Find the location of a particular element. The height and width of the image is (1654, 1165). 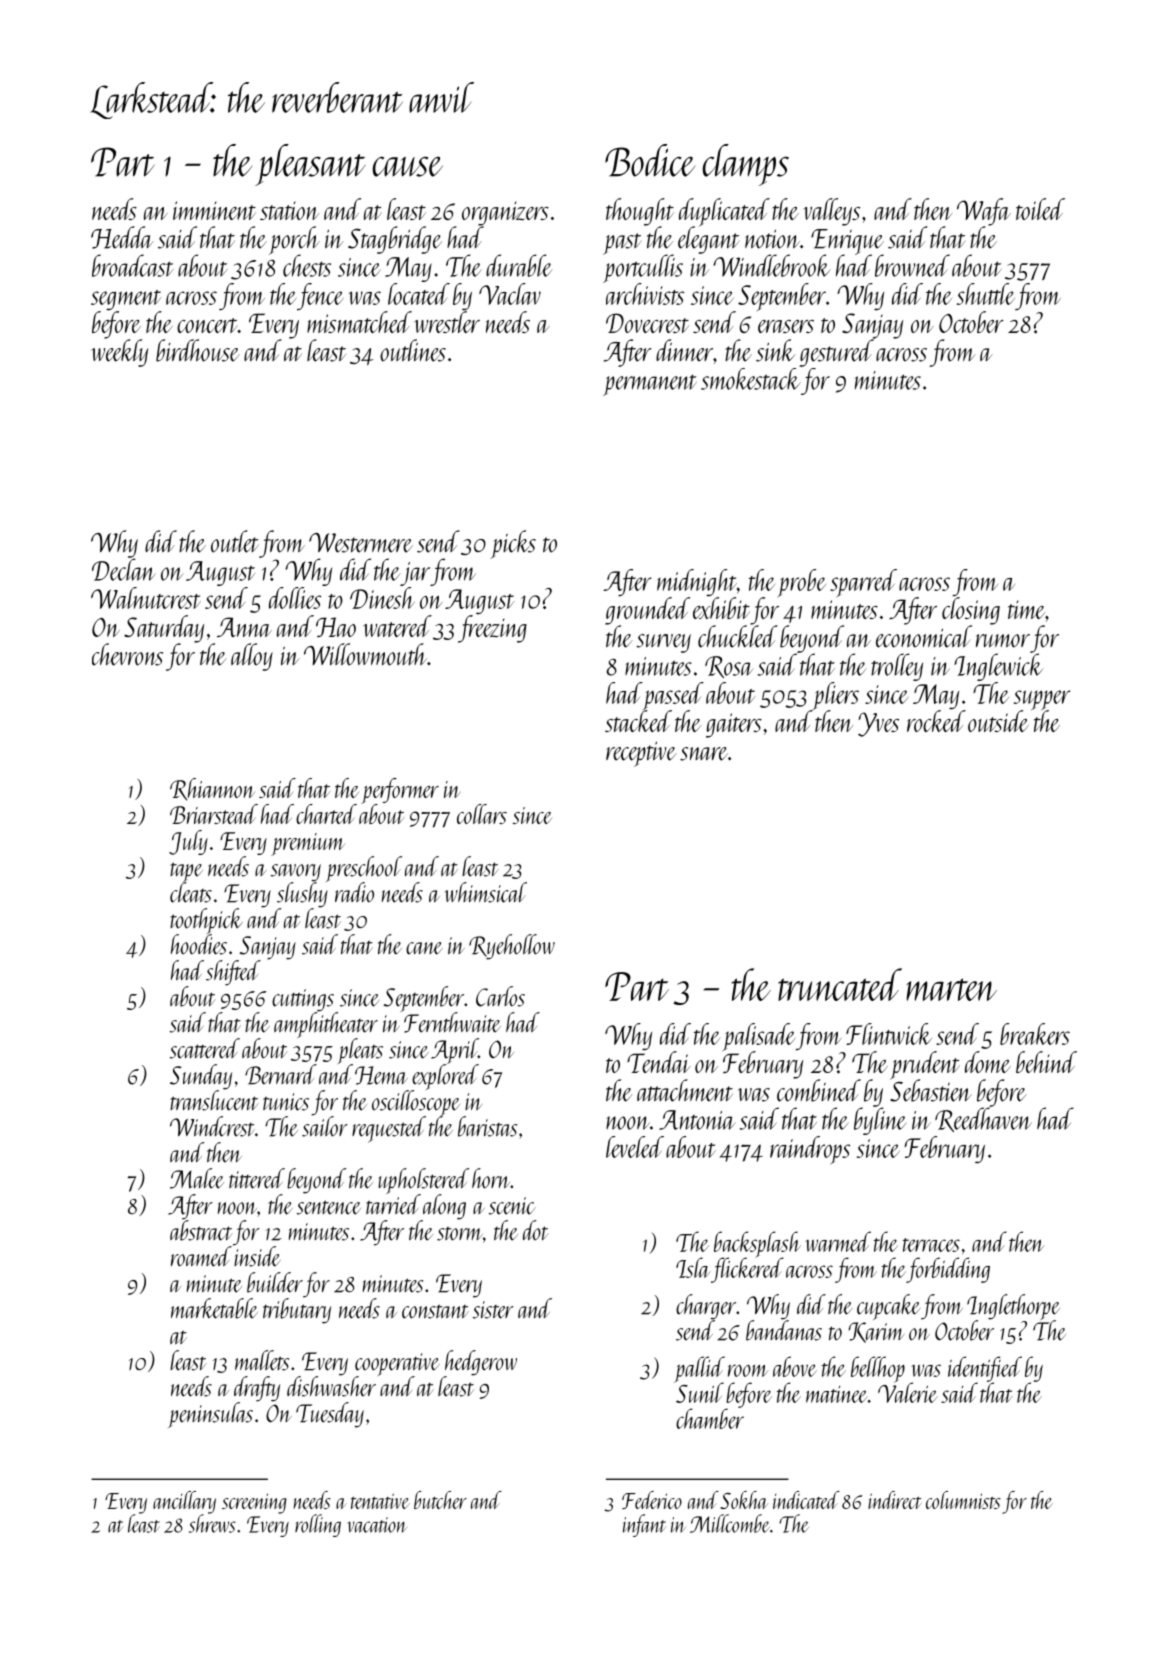

ancillary is located at coordinates (184, 1502).
